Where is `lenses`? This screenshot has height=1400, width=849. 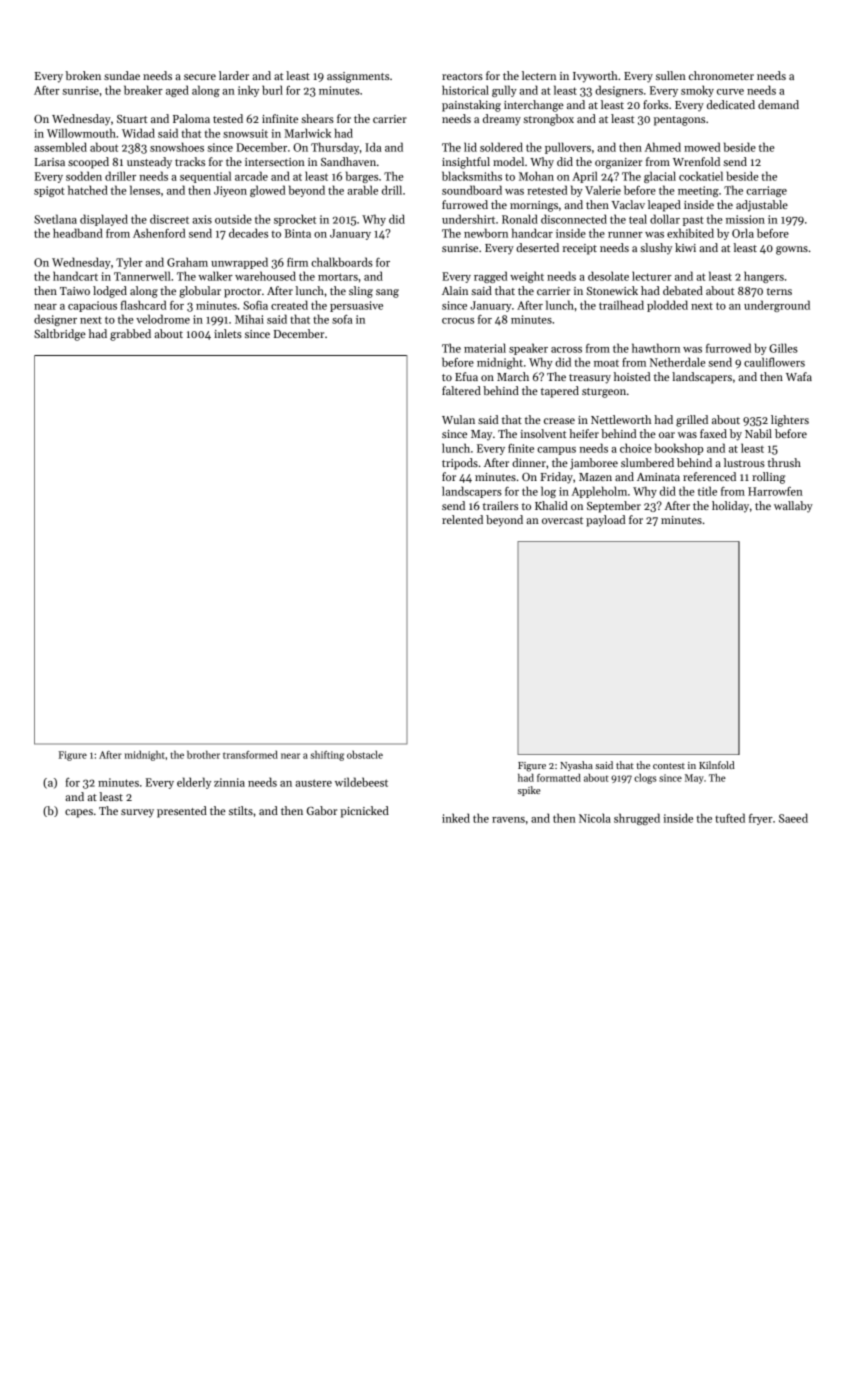 lenses is located at coordinates (145, 190).
